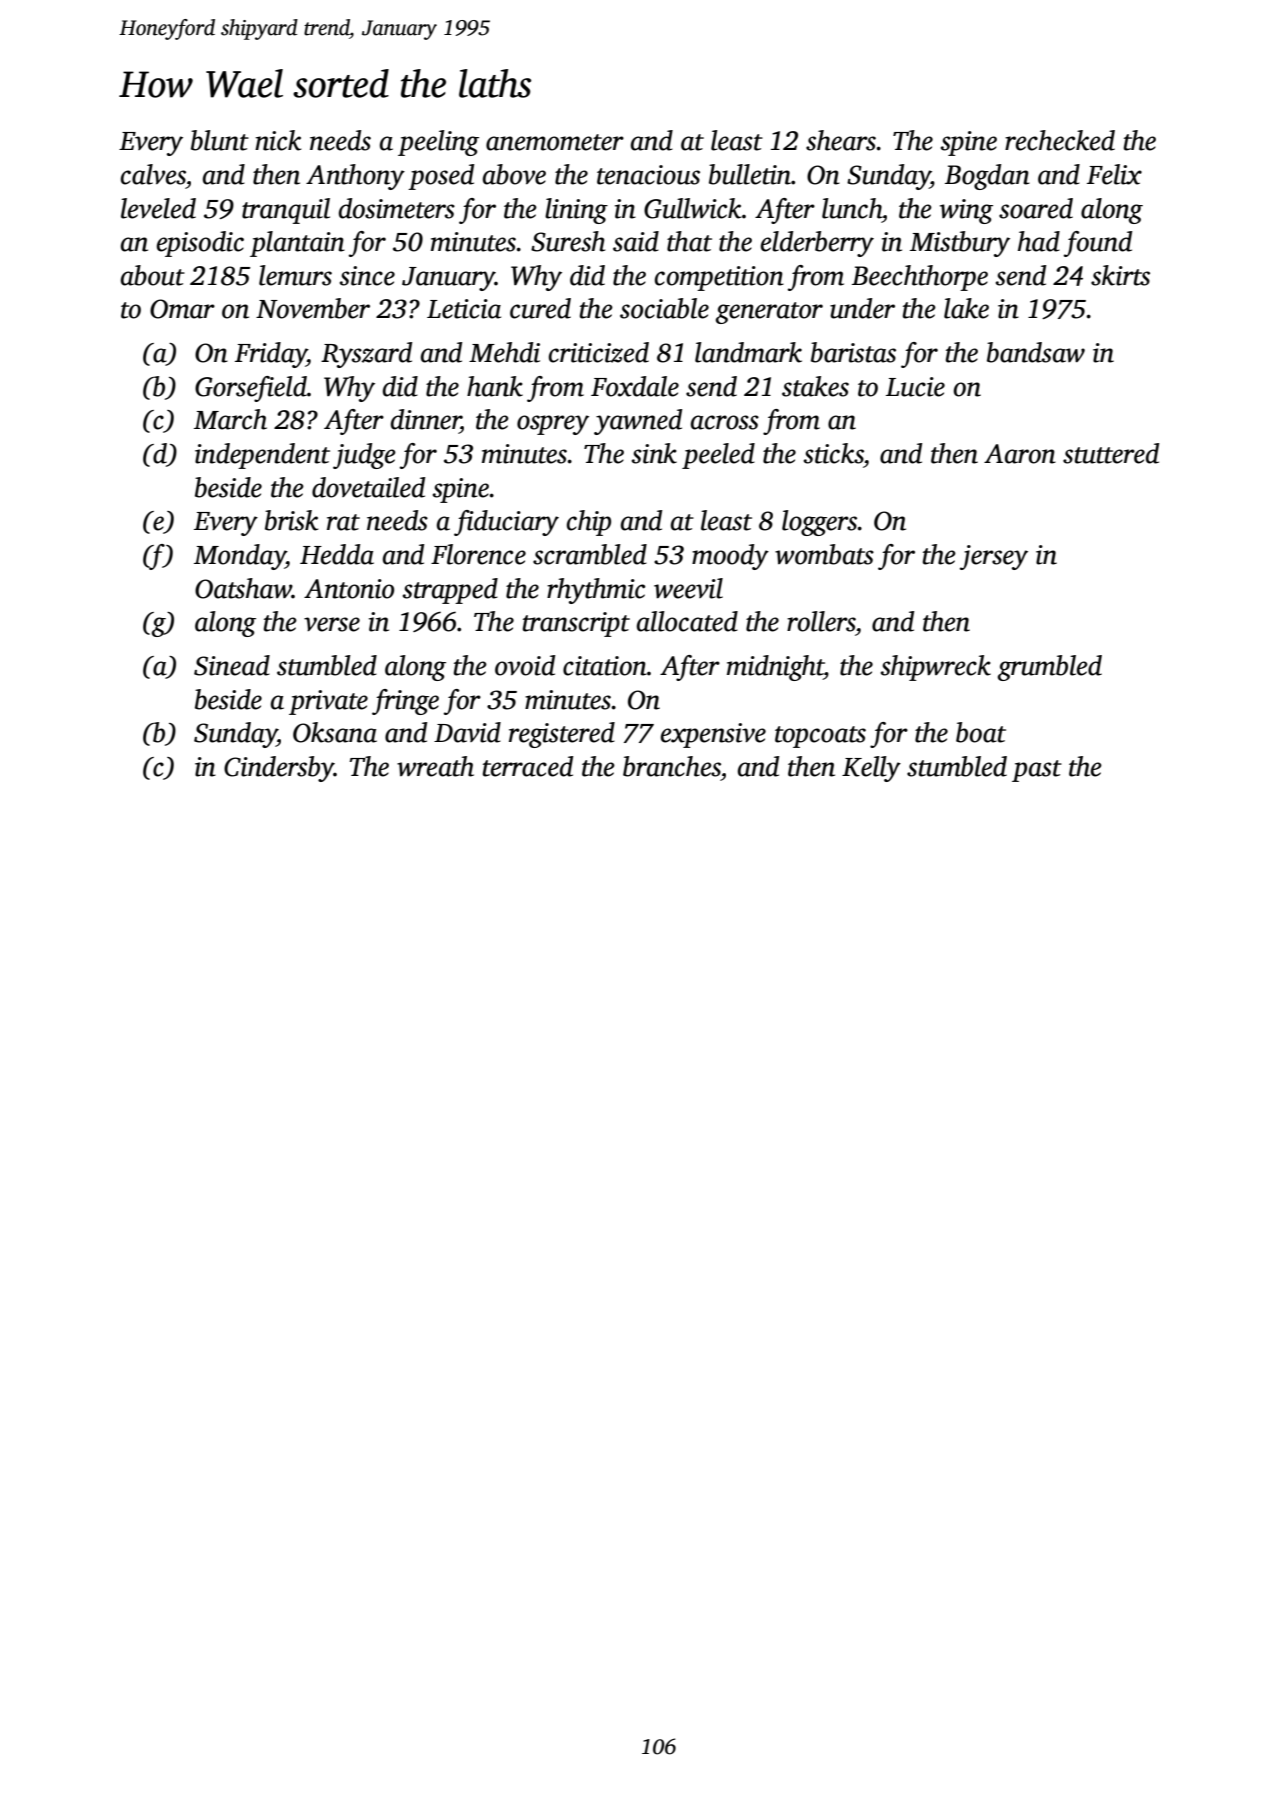 The image size is (1281, 1812). What do you see at coordinates (279, 769) in the screenshot?
I see `Cindersby` at bounding box center [279, 769].
